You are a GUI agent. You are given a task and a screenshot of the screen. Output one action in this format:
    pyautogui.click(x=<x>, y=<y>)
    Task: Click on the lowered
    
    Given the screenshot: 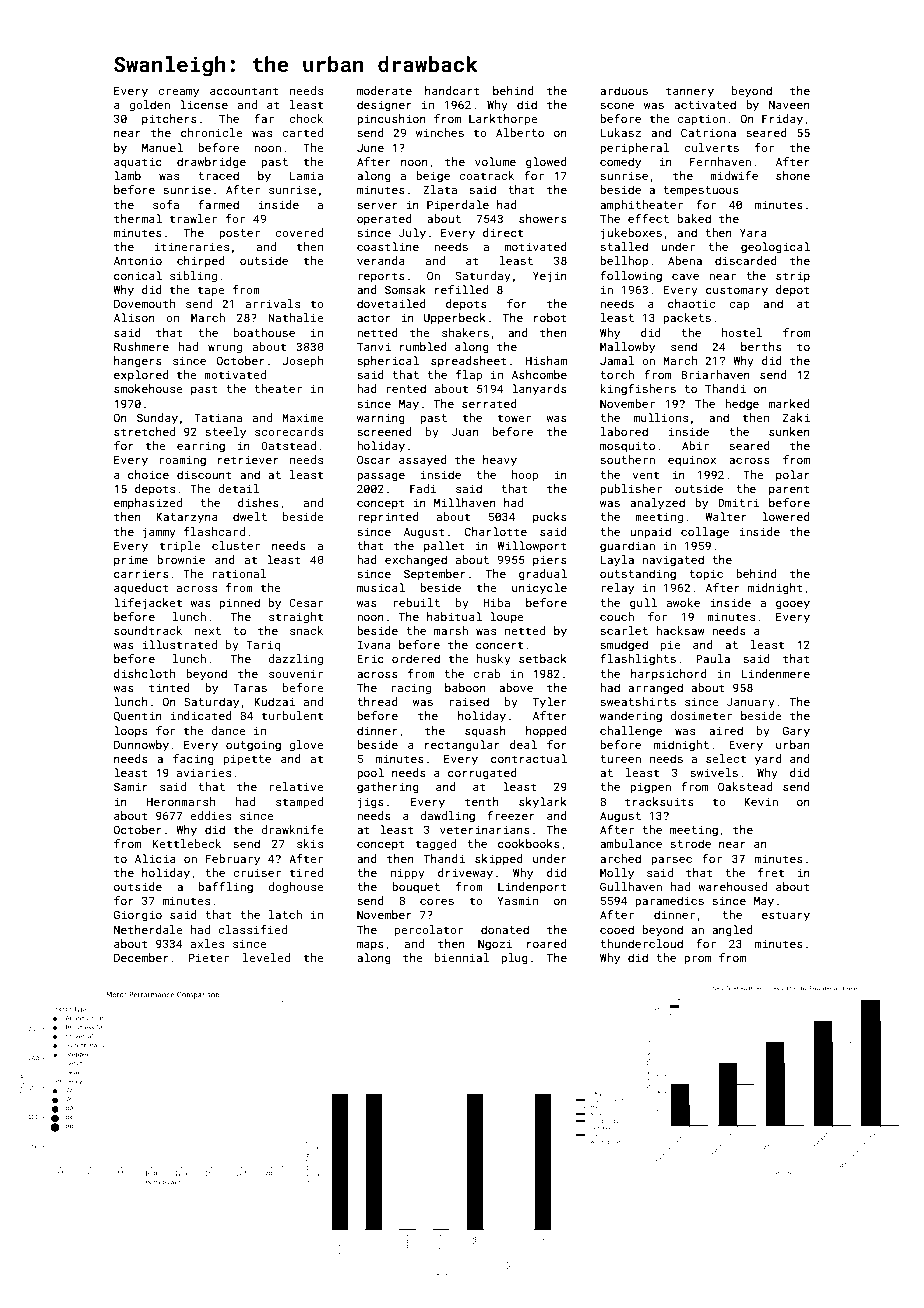 What is the action you would take?
    pyautogui.click(x=786, y=516)
